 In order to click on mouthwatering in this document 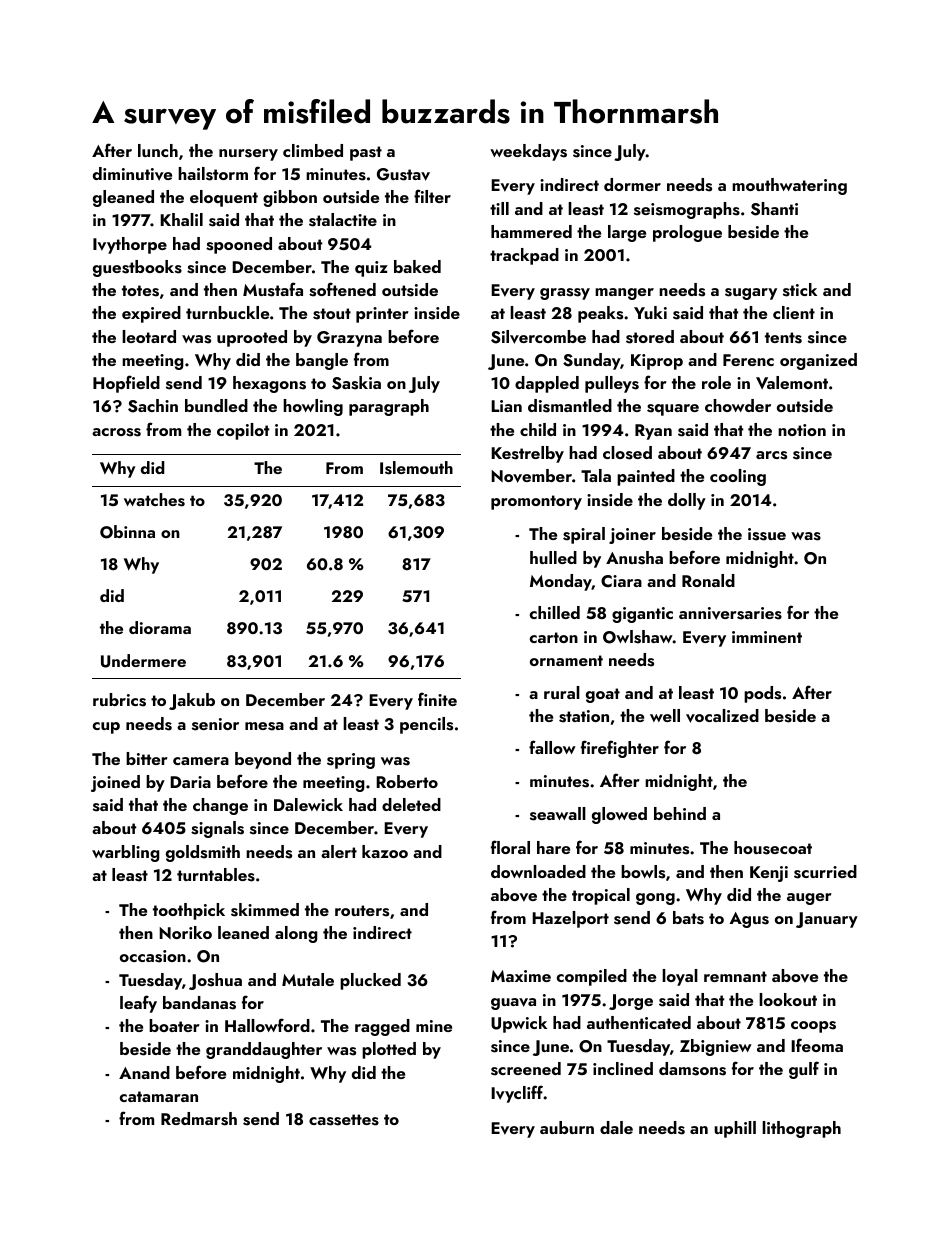, I will do `click(789, 186)`.
